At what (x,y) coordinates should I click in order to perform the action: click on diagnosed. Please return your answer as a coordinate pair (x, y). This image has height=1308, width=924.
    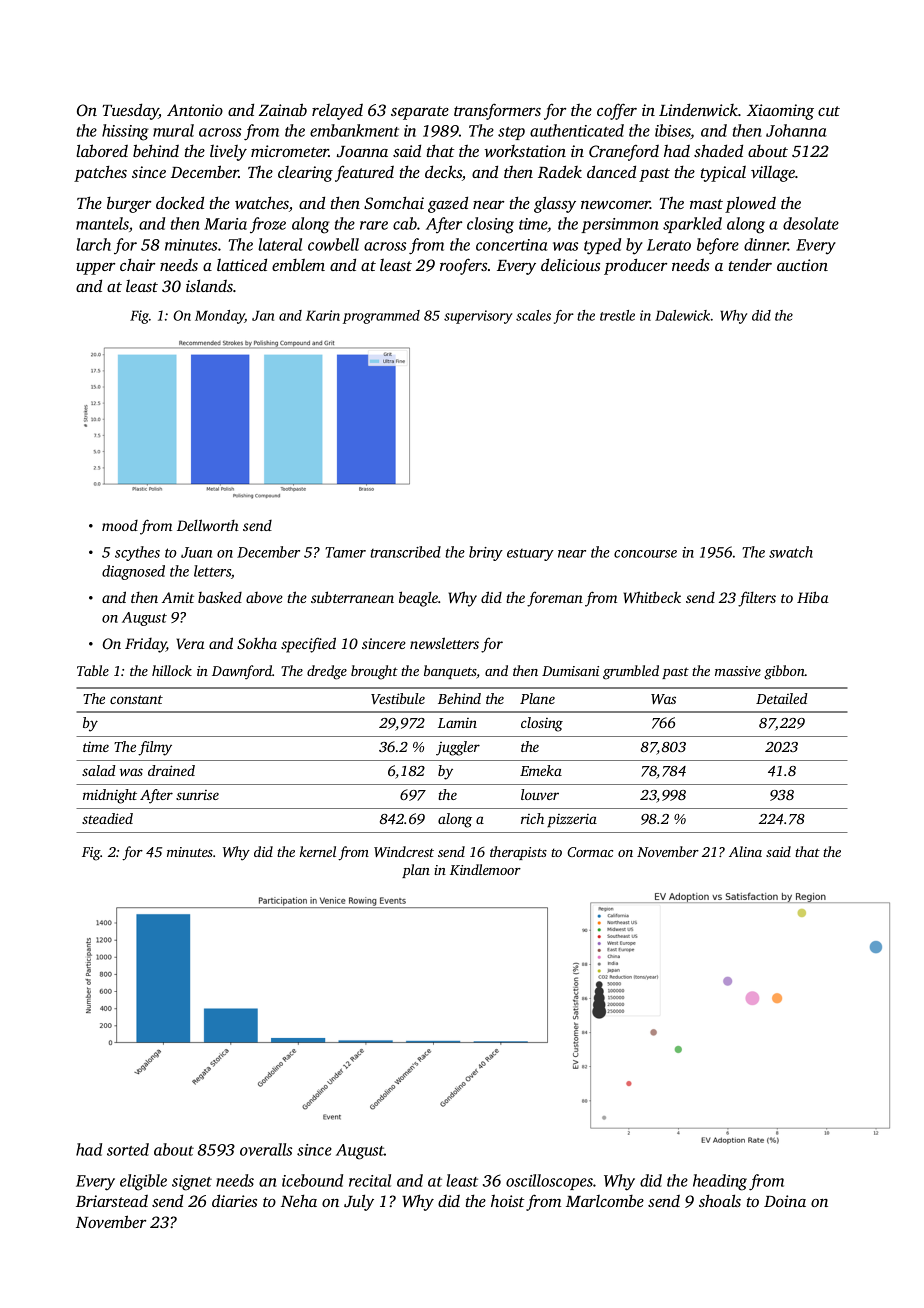
    Looking at the image, I should click on (133, 572).
